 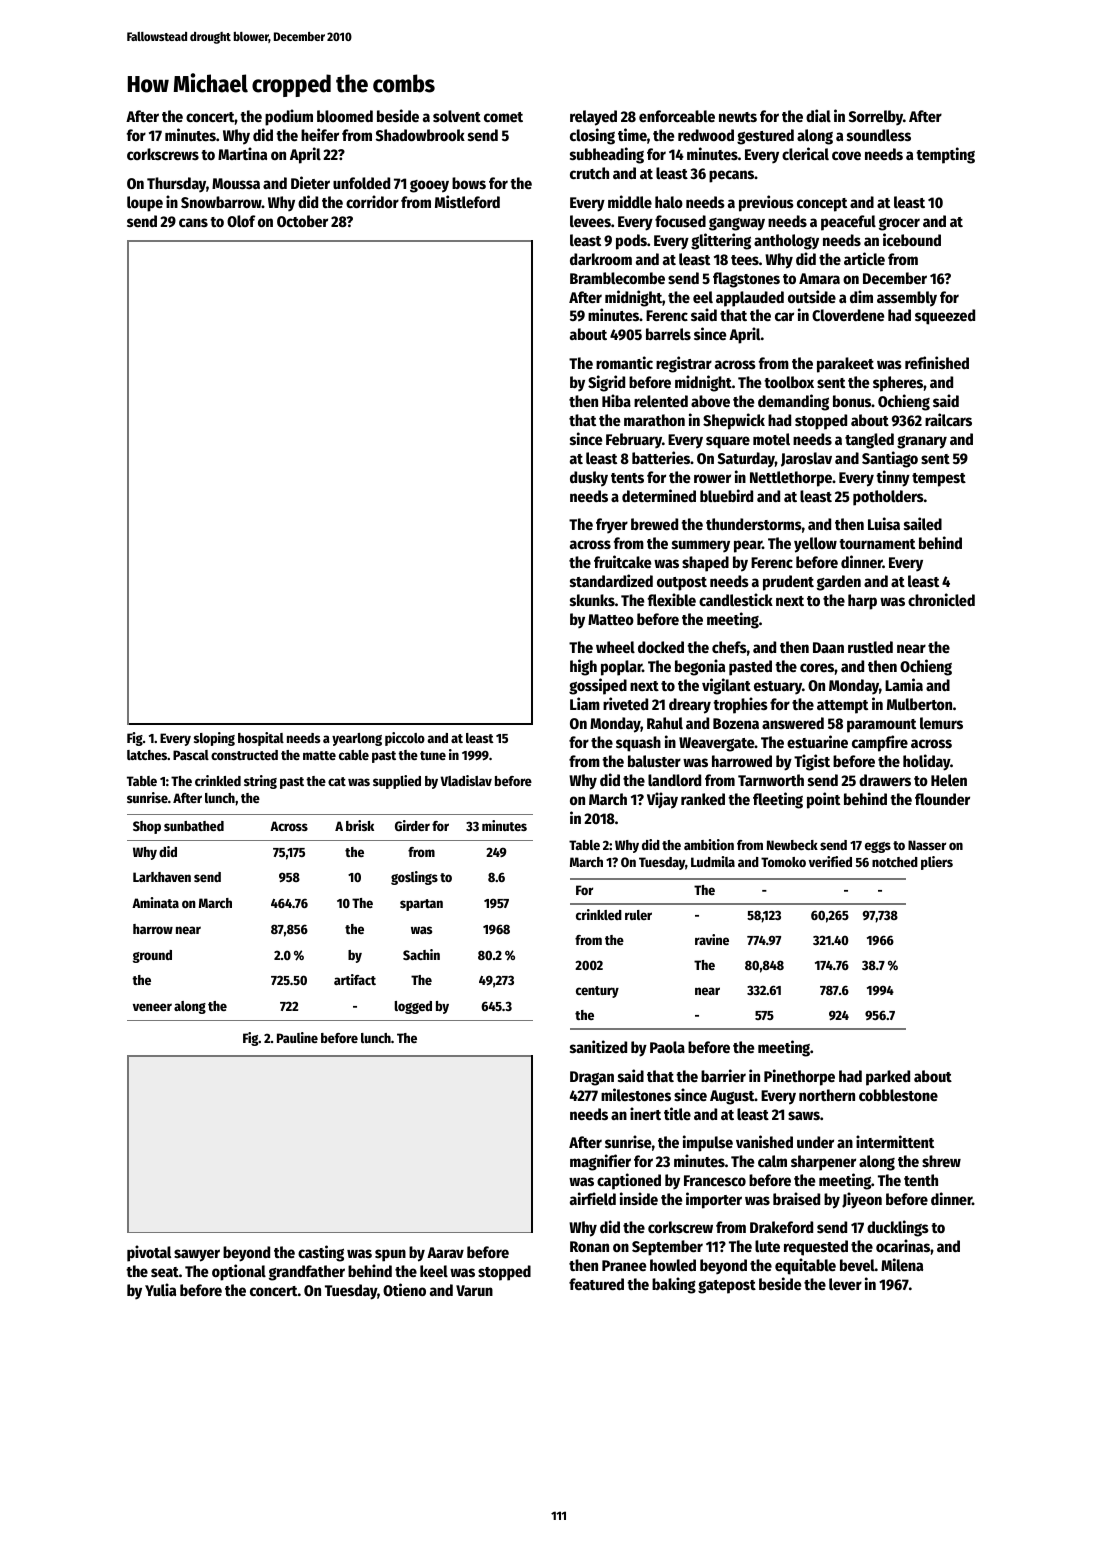 I want to click on parked, so click(x=888, y=1078).
